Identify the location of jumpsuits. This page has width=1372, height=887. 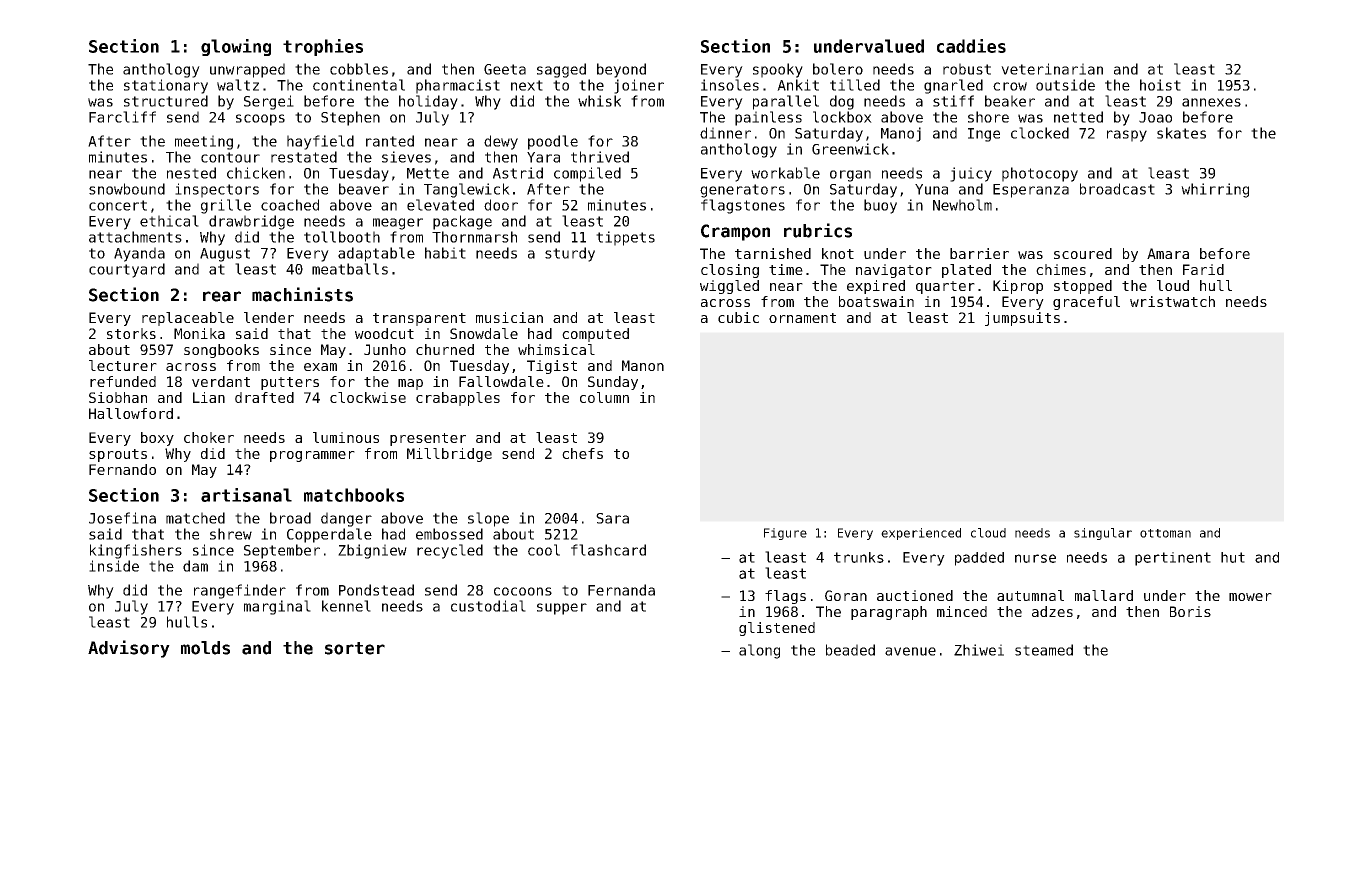
(1022, 319).
